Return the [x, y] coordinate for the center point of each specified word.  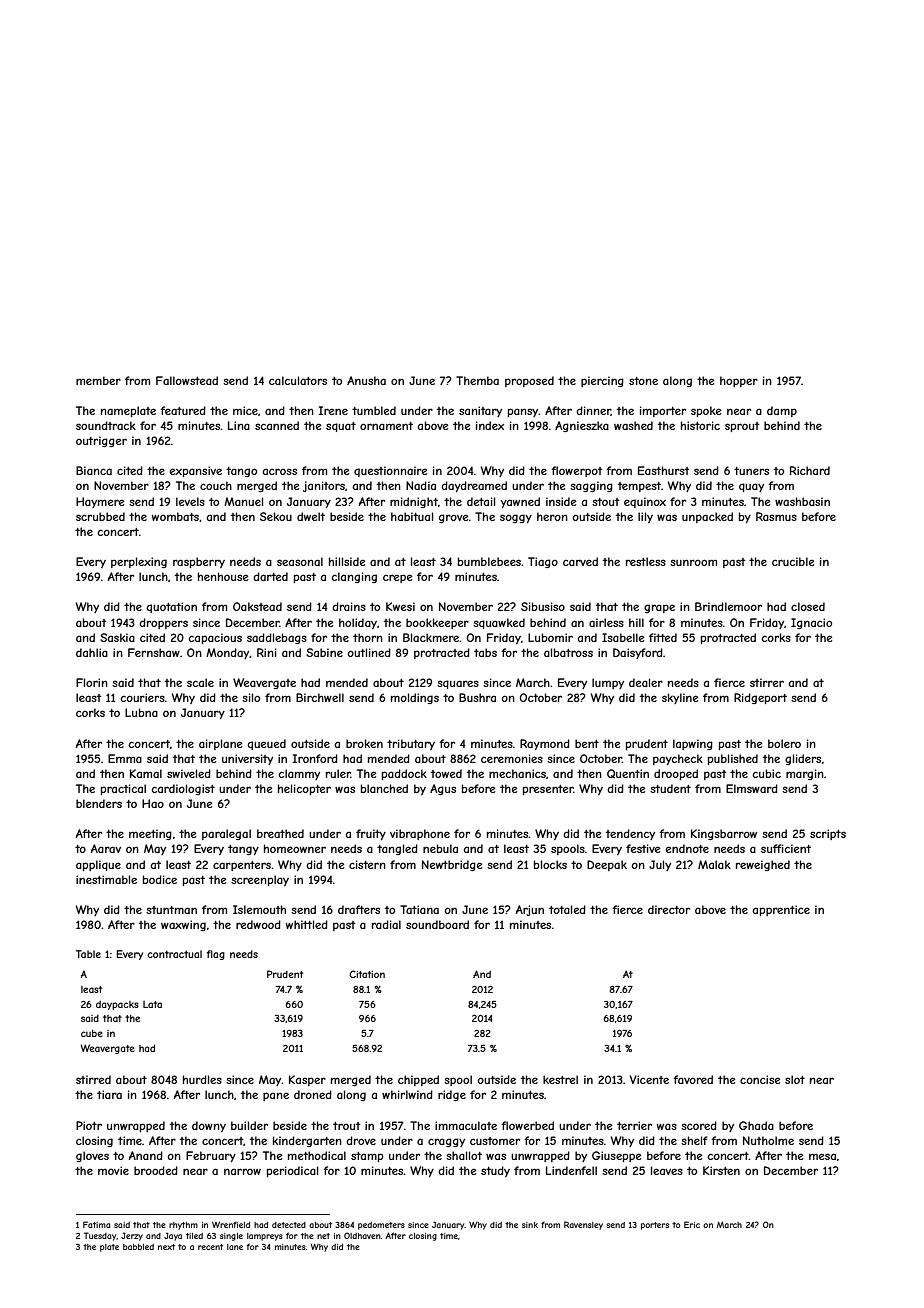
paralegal [226, 834]
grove [453, 518]
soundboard [437, 924]
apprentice [781, 910]
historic [700, 425]
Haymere [100, 502]
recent [210, 1247]
